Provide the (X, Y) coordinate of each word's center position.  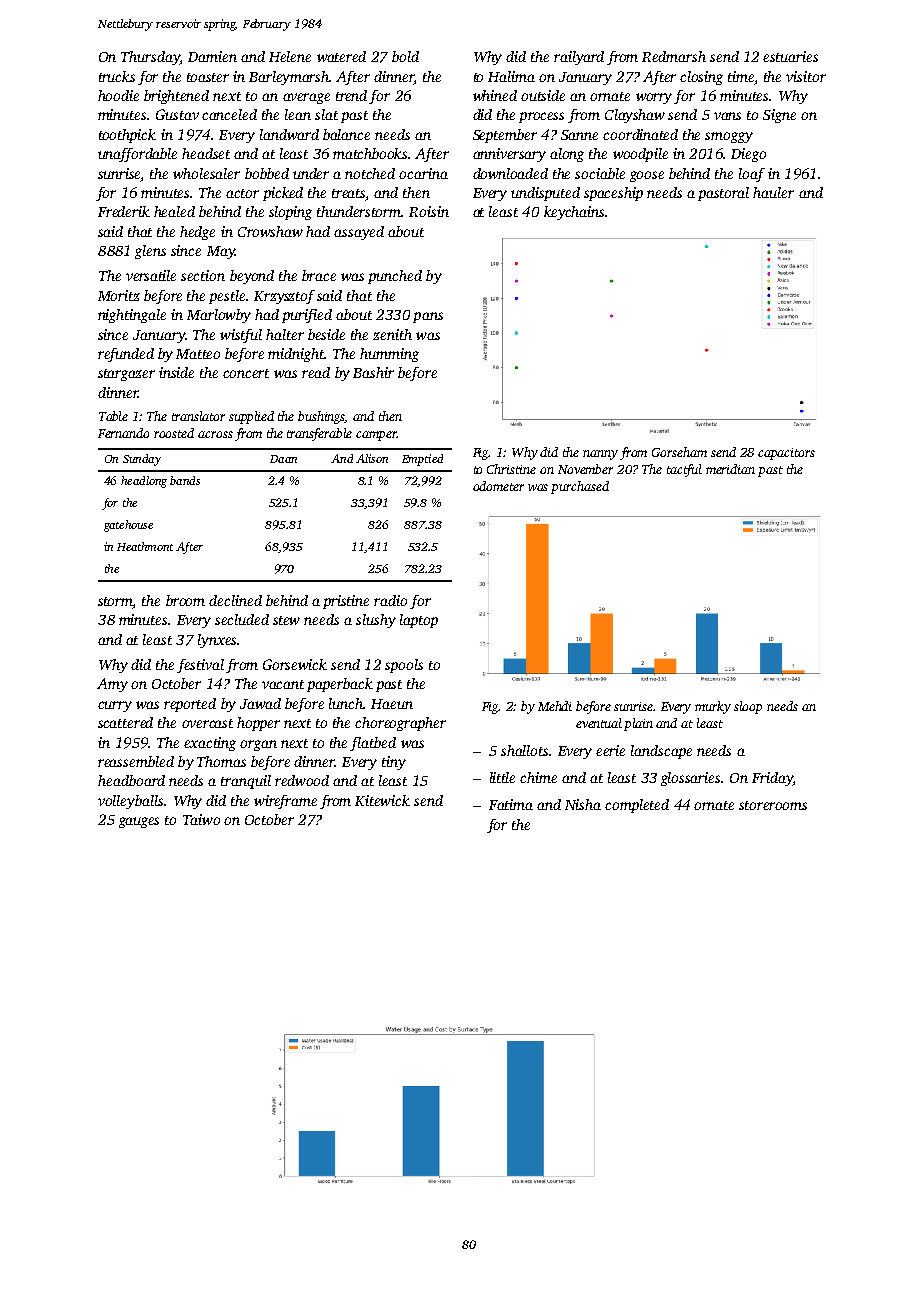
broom (185, 600)
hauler (773, 192)
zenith (392, 334)
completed (637, 806)
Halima (511, 76)
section (203, 275)
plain (638, 724)
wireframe (285, 802)
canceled (229, 114)
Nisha (583, 804)
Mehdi (555, 706)
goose (647, 176)
